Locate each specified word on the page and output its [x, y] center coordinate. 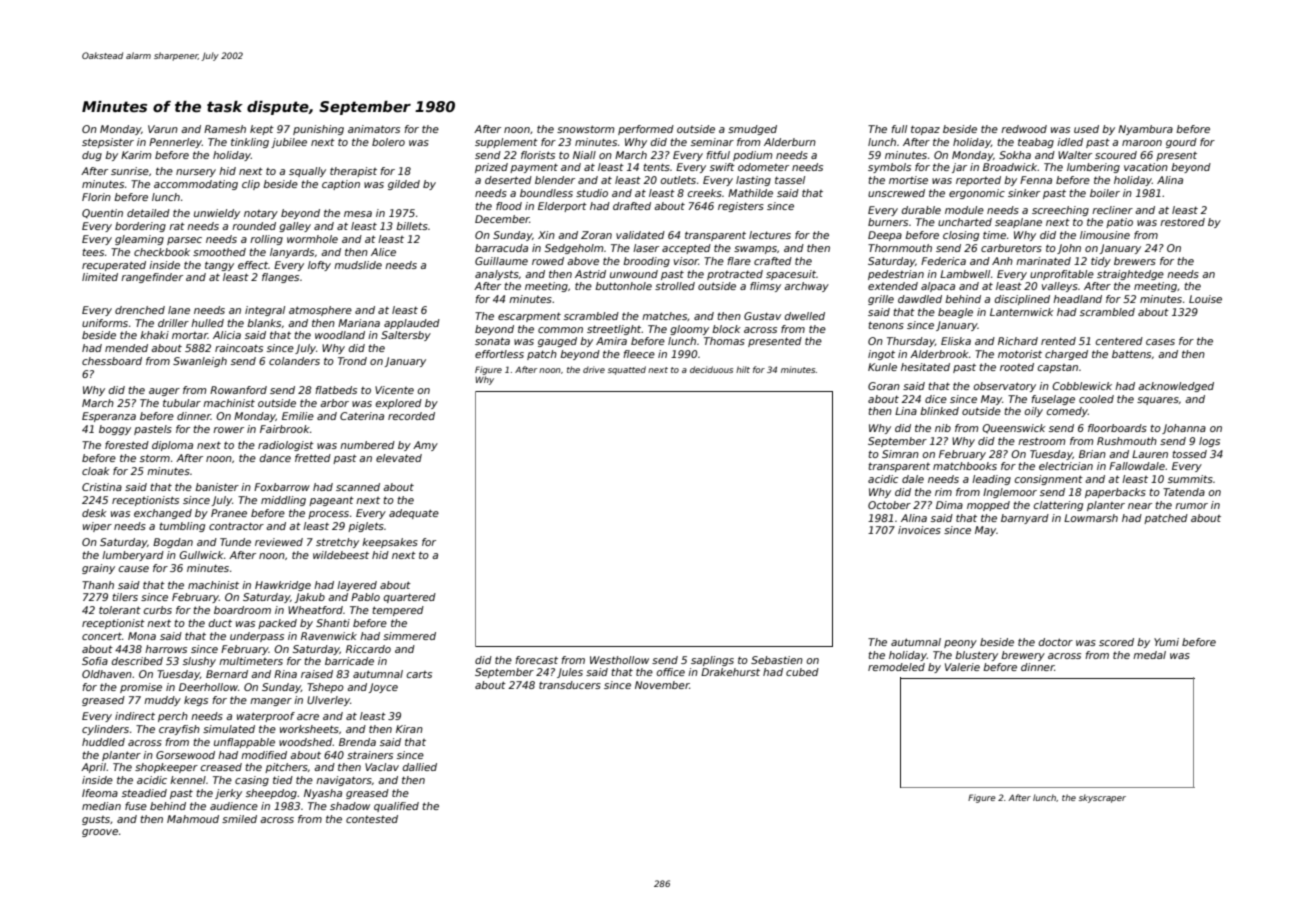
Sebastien [777, 660]
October [889, 505]
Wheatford [315, 610]
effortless [499, 354]
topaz [925, 130]
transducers [570, 685]
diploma [172, 446]
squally [307, 172]
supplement [506, 143]
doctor [1056, 642]
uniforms [105, 323]
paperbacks [1115, 493]
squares [1158, 401]
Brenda [357, 742]
